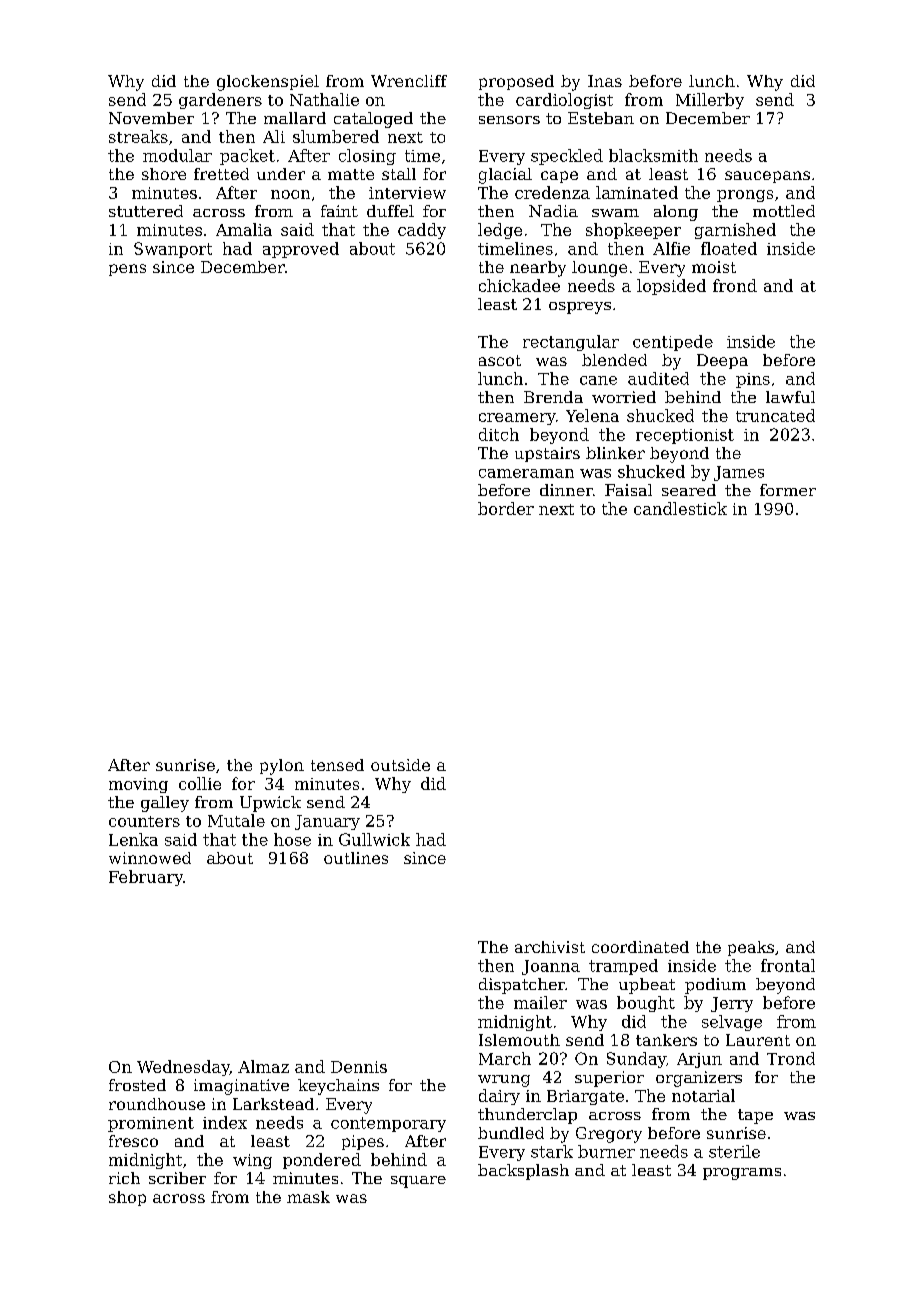 Image resolution: width=924 pixels, height=1308 pixels. I want to click on stuttered, so click(146, 211).
